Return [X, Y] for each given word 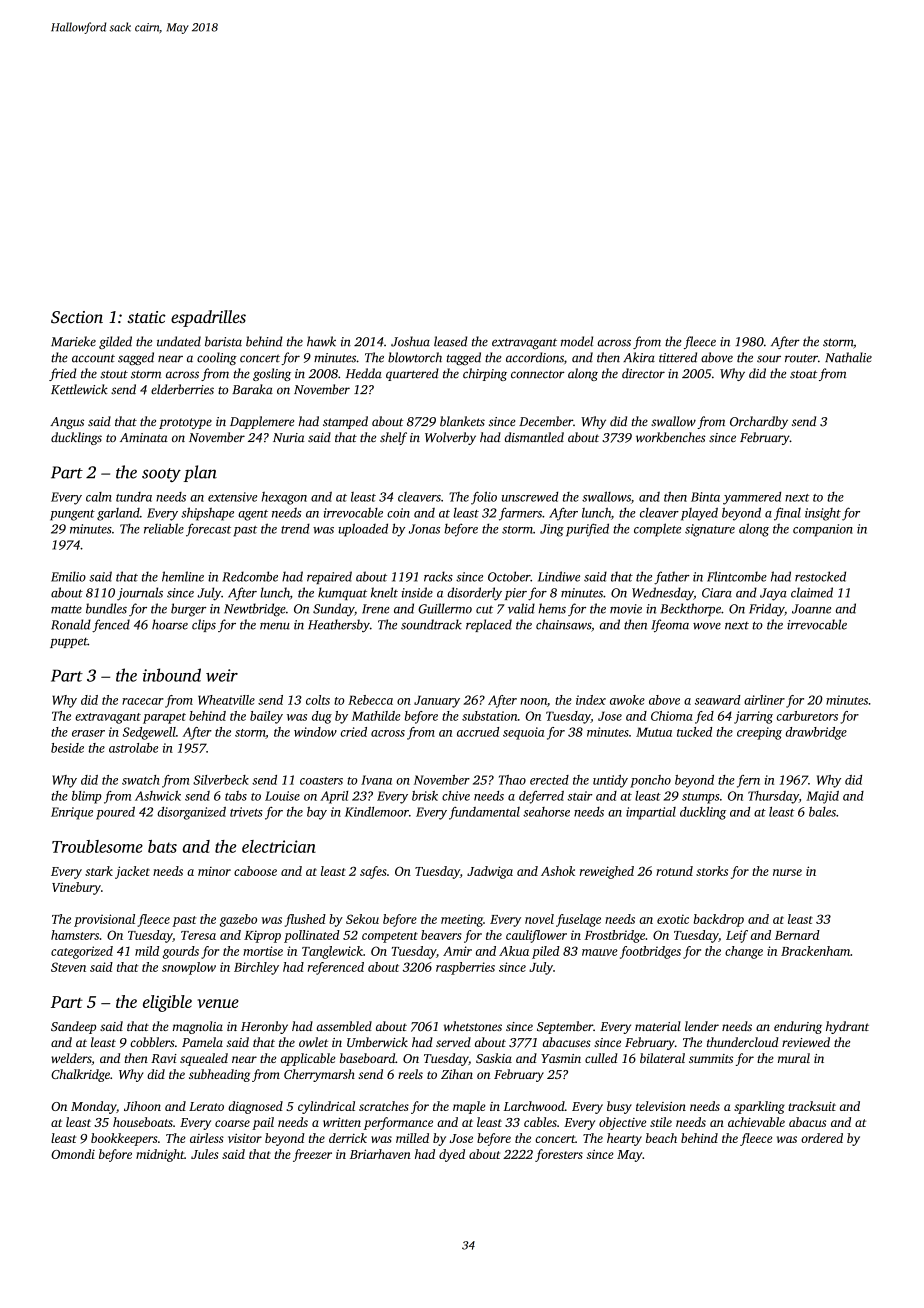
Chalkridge [80, 1075]
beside [67, 748]
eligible [167, 1003]
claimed [812, 592]
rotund [674, 871]
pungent [72, 515]
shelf [393, 438]
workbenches [671, 437]
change [744, 952]
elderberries [182, 389]
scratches [384, 1106]
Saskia [494, 1058]
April [334, 797]
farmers [520, 514]
